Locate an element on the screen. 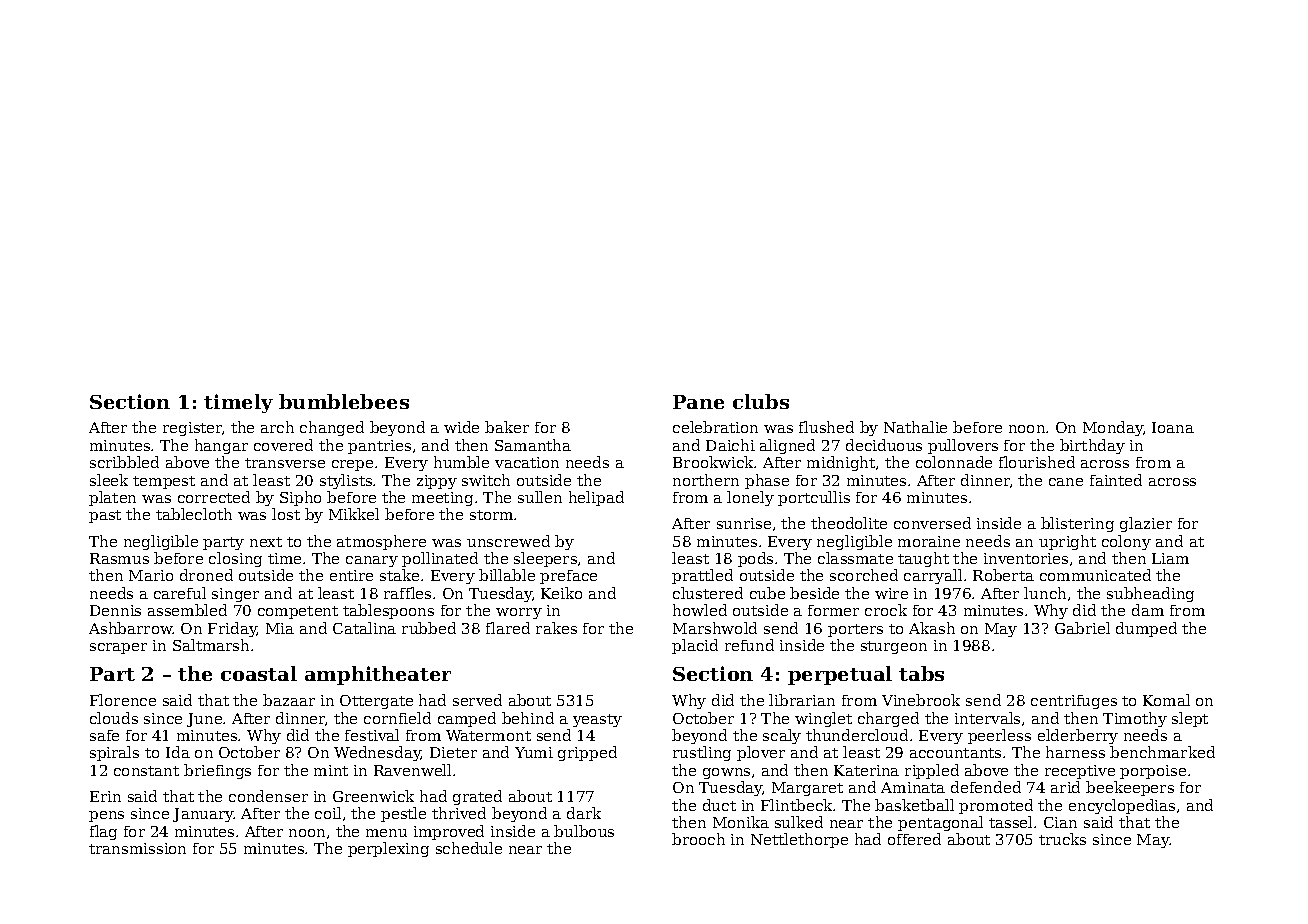 This screenshot has height=924, width=1308. yeasty is located at coordinates (597, 720).
